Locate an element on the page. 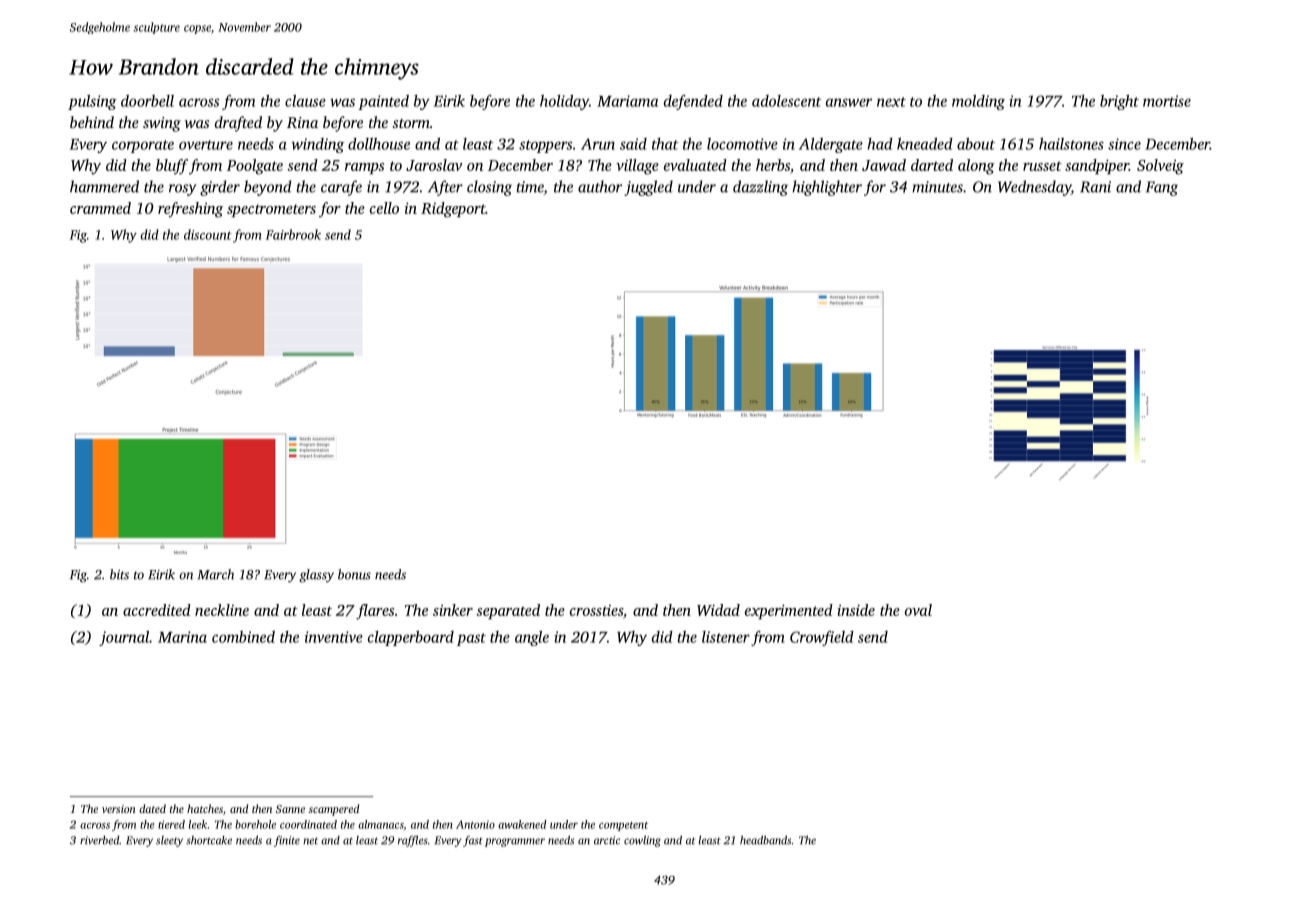 This document has width=1308, height=924. adolescent is located at coordinates (786, 101).
